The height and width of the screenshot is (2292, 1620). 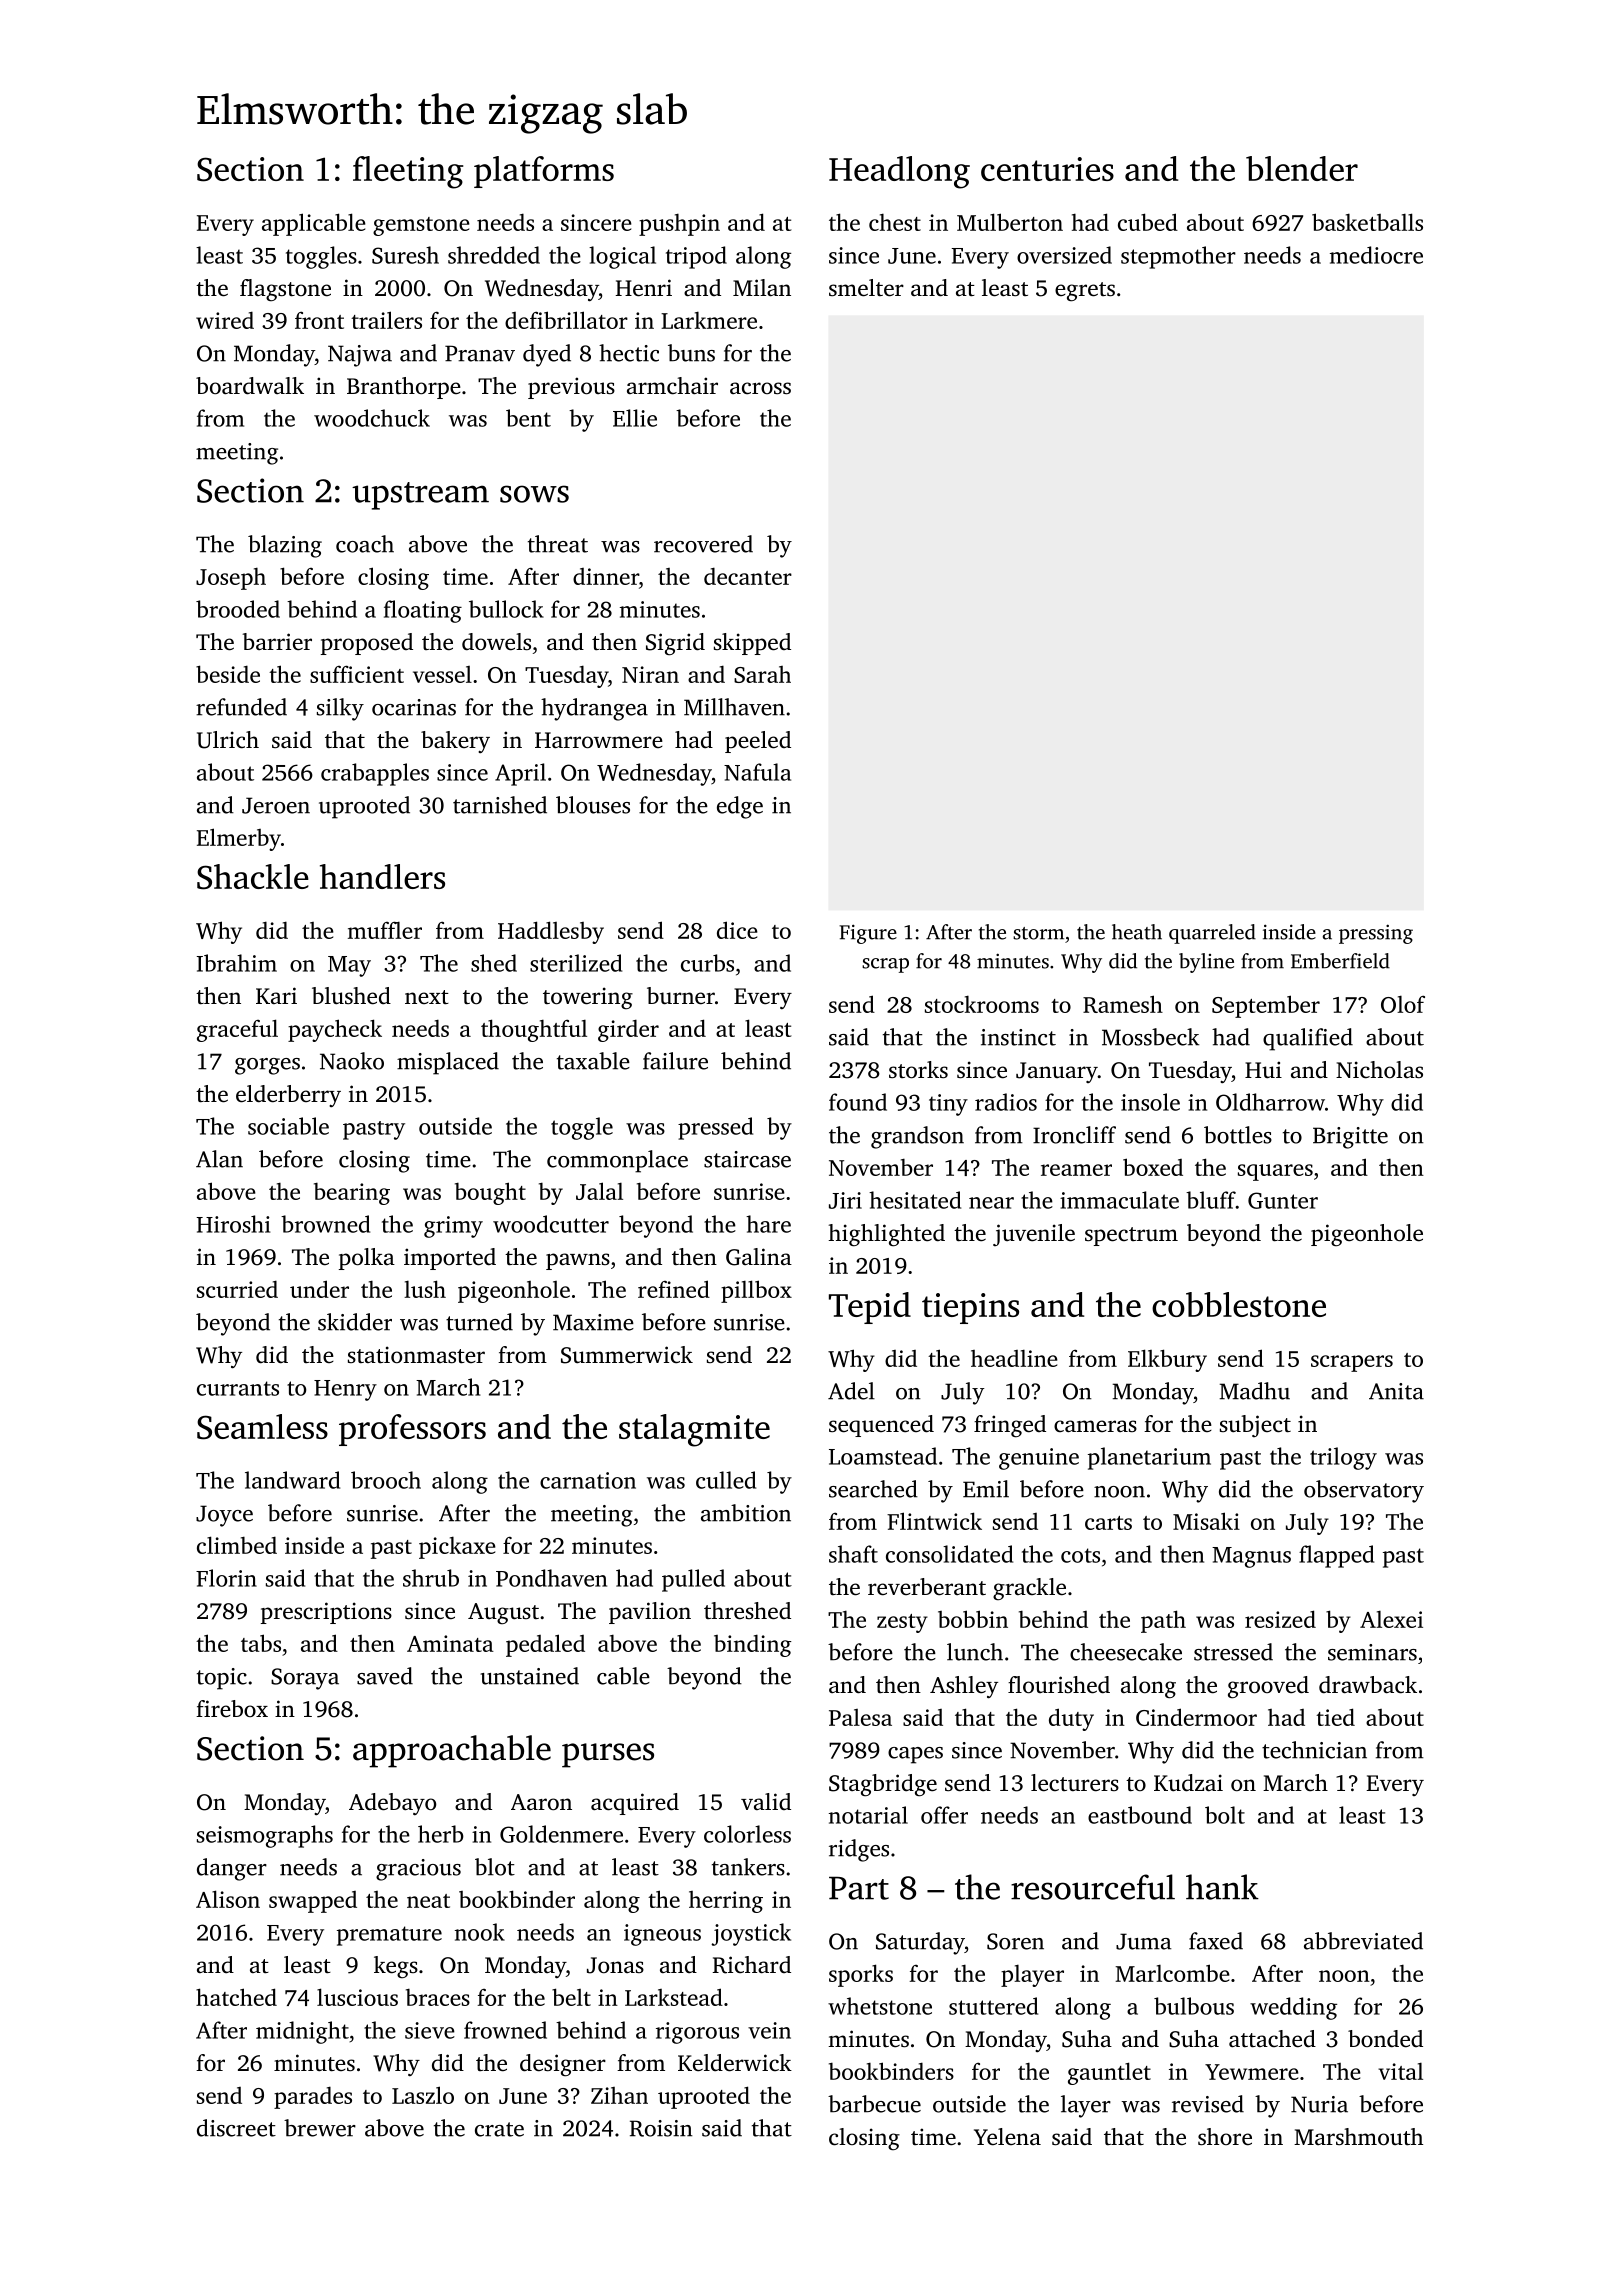 What do you see at coordinates (593, 805) in the screenshot?
I see `blouses` at bounding box center [593, 805].
